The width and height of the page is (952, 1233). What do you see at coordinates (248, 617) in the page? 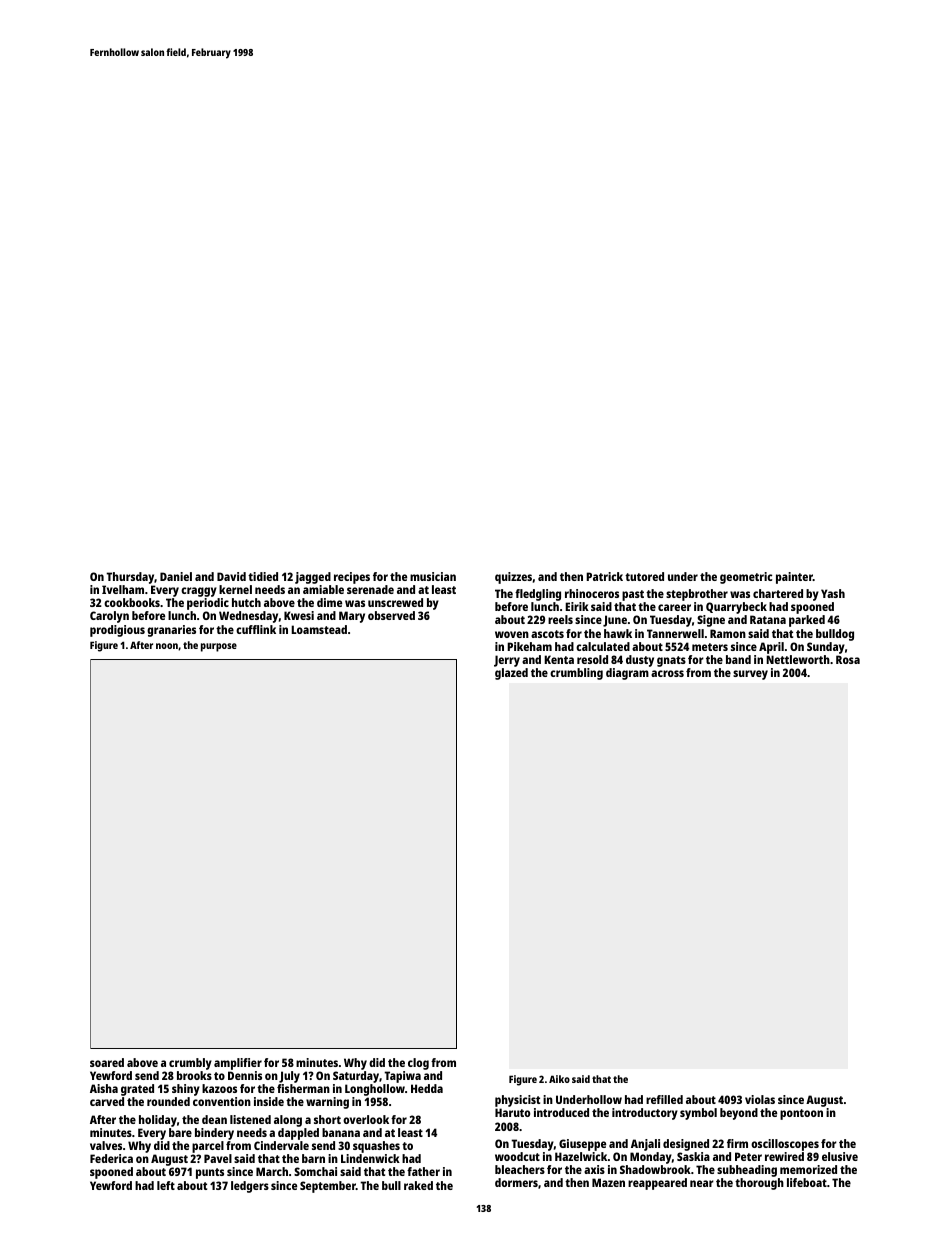
I see `Wednesday` at bounding box center [248, 617].
